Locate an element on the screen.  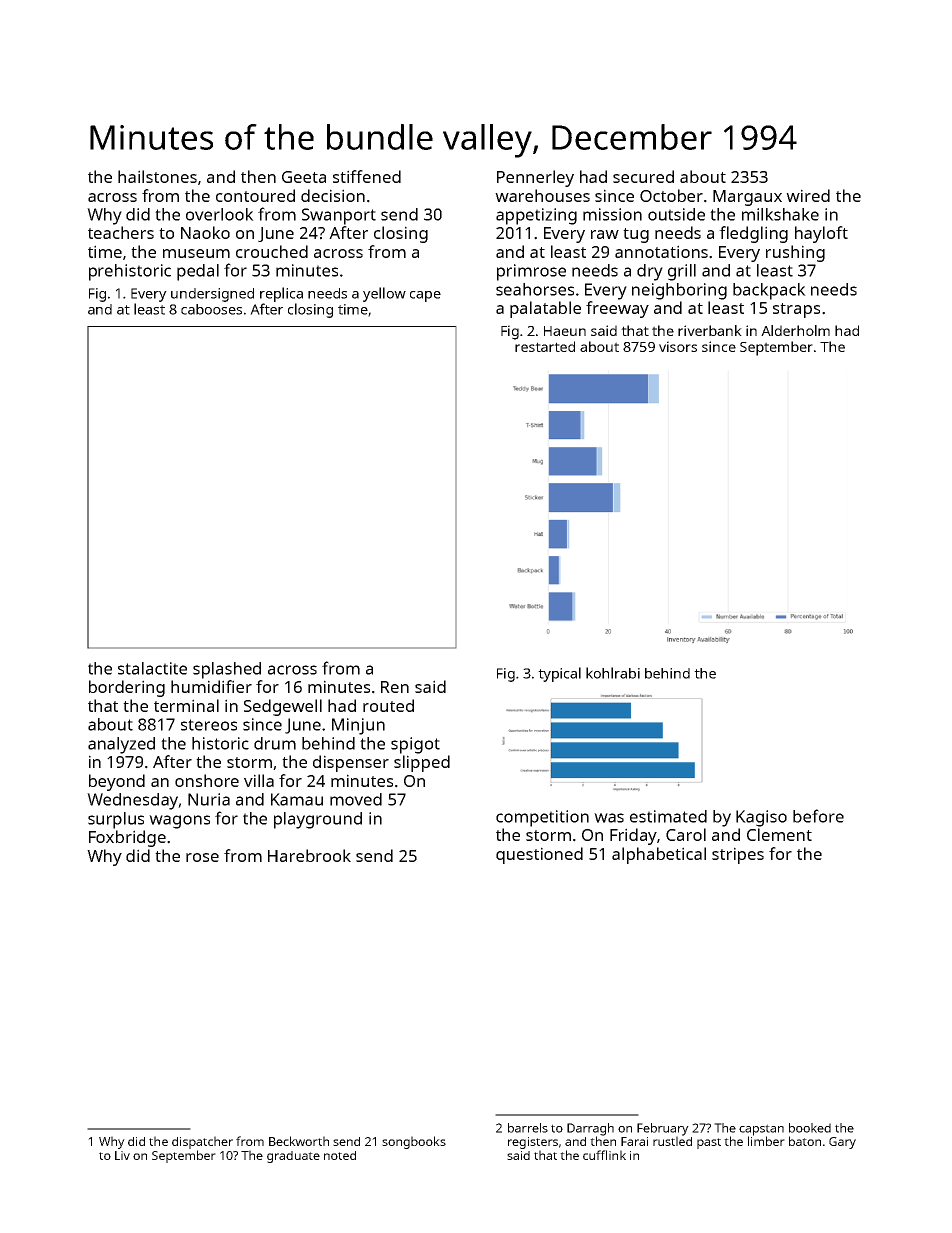
Beckworth is located at coordinates (299, 1141).
